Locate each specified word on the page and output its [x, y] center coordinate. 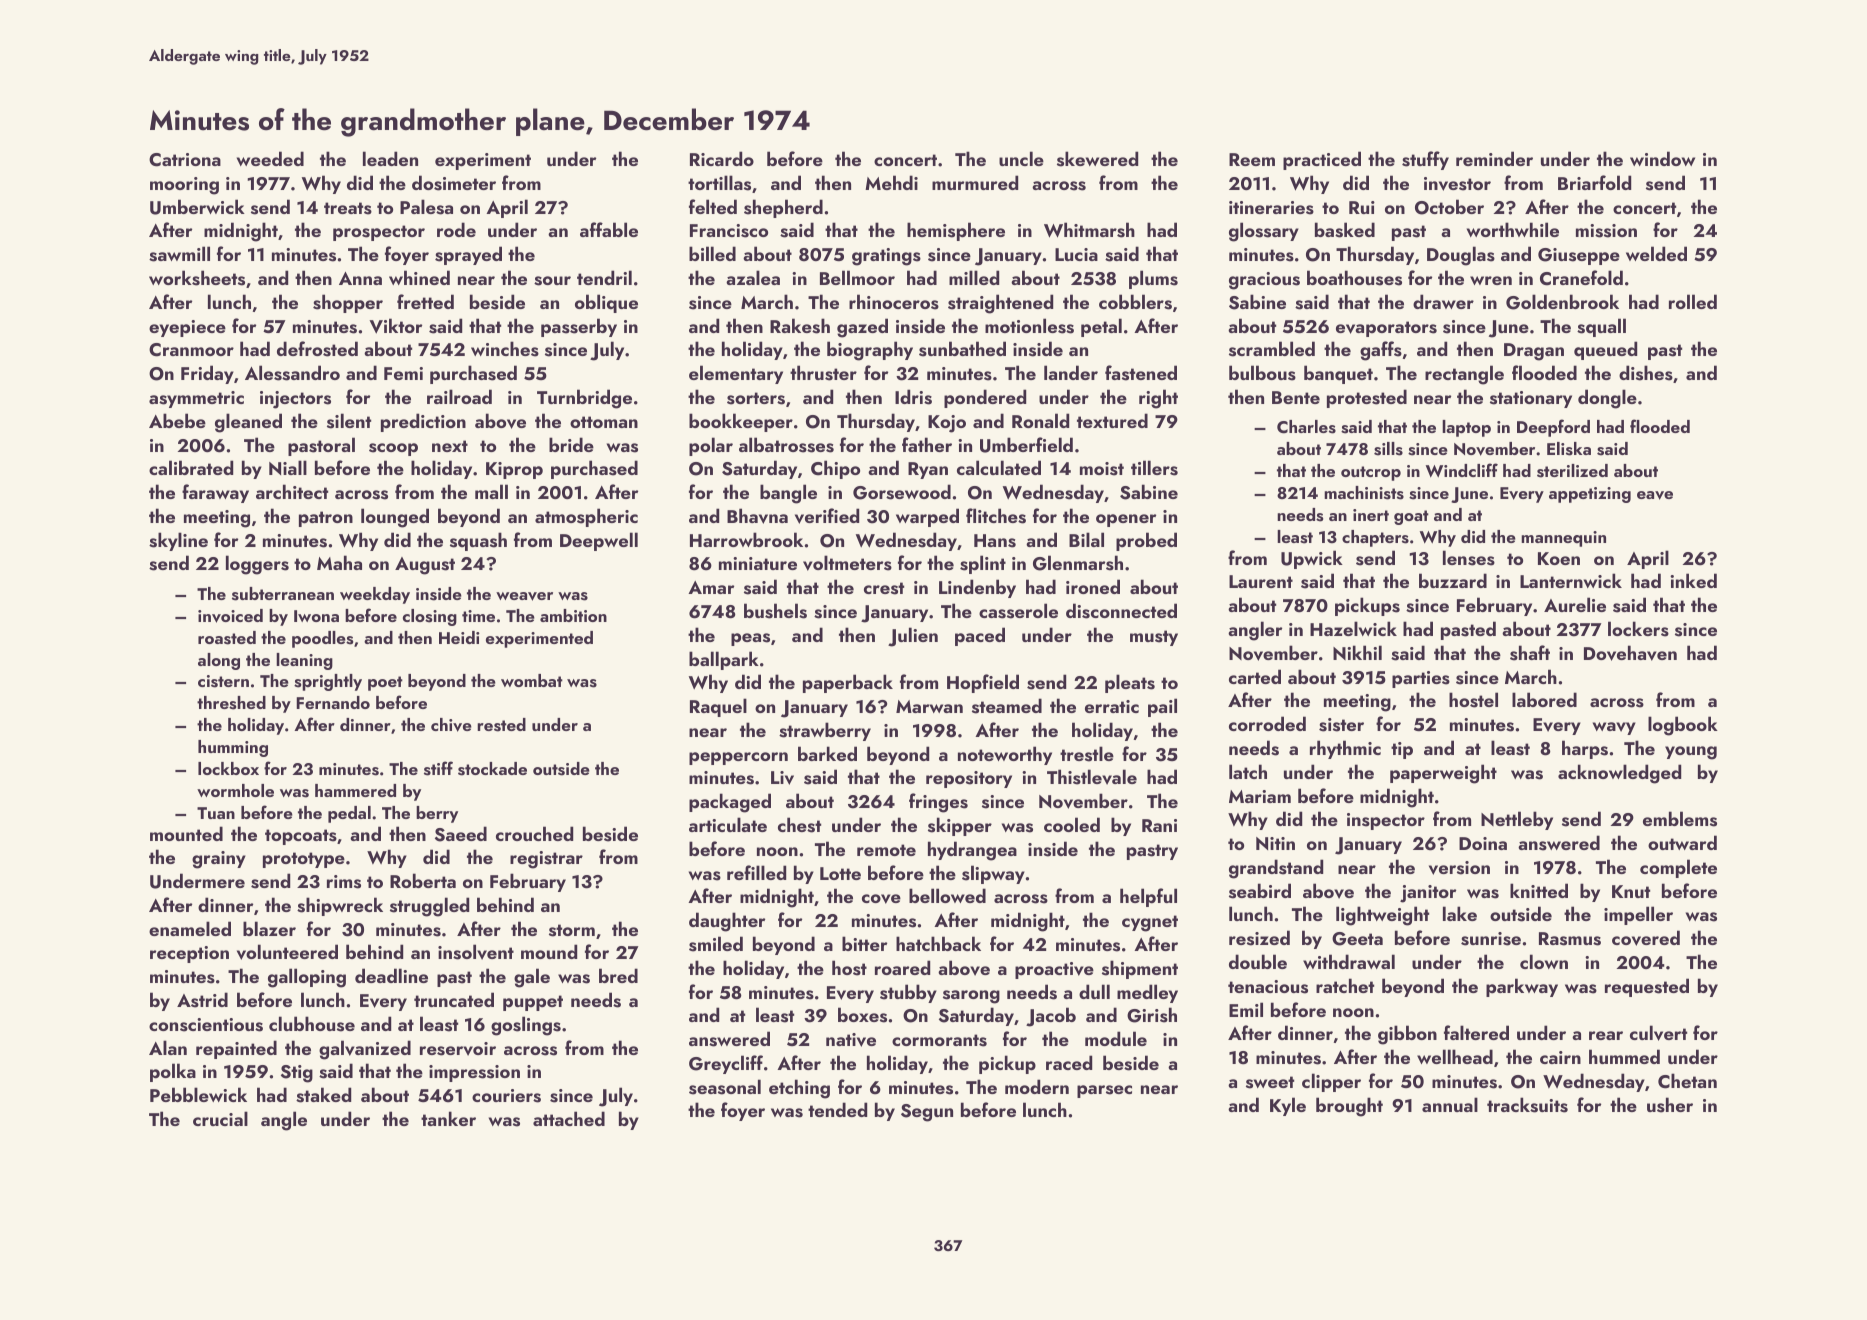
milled [974, 277]
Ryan [928, 470]
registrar [546, 860]
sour [552, 281]
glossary [1264, 232]
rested [501, 725]
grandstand [1276, 869]
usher [1670, 1105]
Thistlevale [1092, 777]
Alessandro [292, 373]
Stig [297, 1074]
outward [1682, 842]
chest [799, 825]
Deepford [1553, 428]
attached [569, 1118]
